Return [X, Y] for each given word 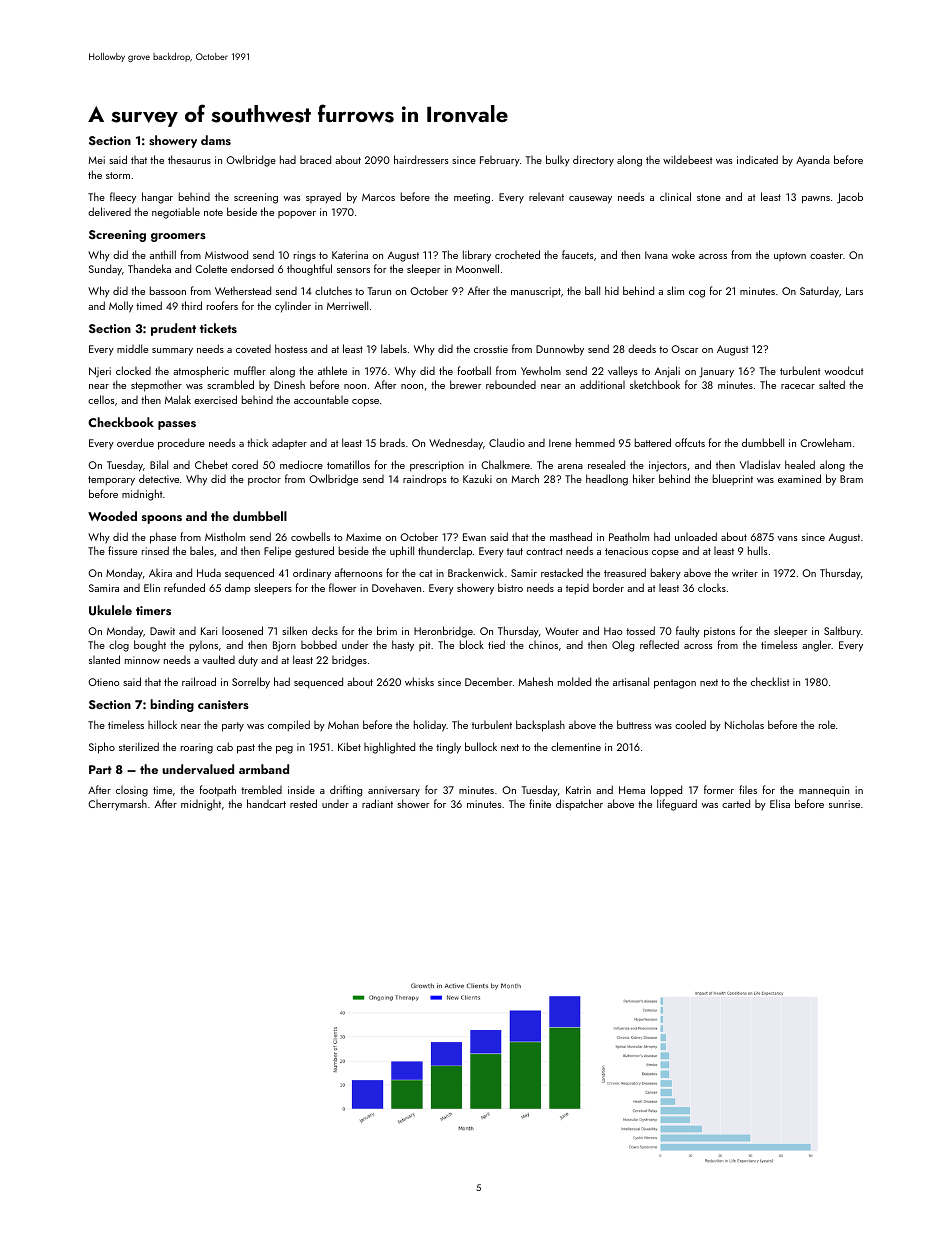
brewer [465, 384]
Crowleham [825, 442]
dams [216, 140]
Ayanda [813, 160]
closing [132, 791]
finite [540, 803]
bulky [558, 160]
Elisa [780, 803]
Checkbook [121, 422]
